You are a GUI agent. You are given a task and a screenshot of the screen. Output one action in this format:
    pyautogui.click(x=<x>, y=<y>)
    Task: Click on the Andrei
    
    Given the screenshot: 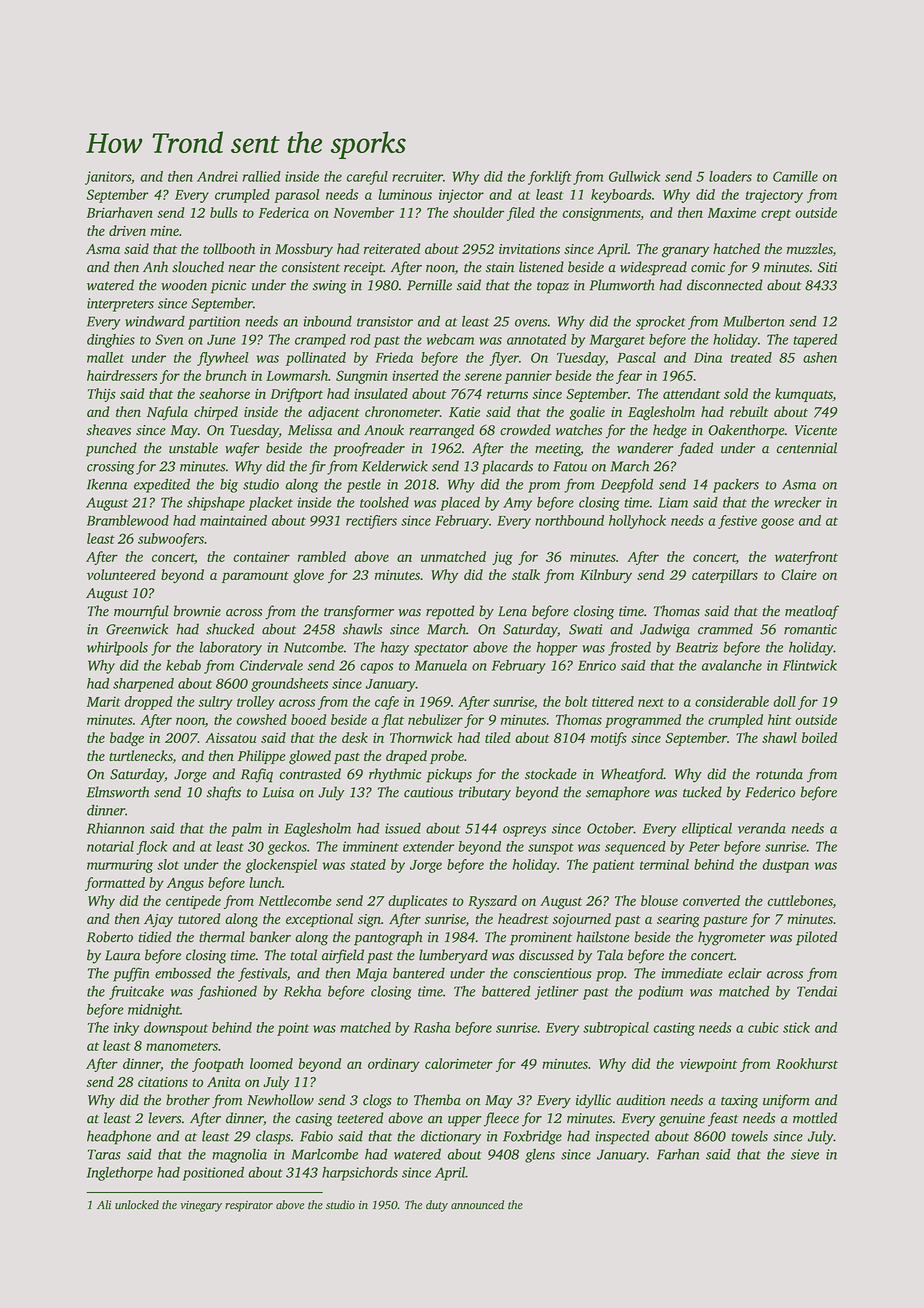 What is the action you would take?
    pyautogui.click(x=217, y=176)
